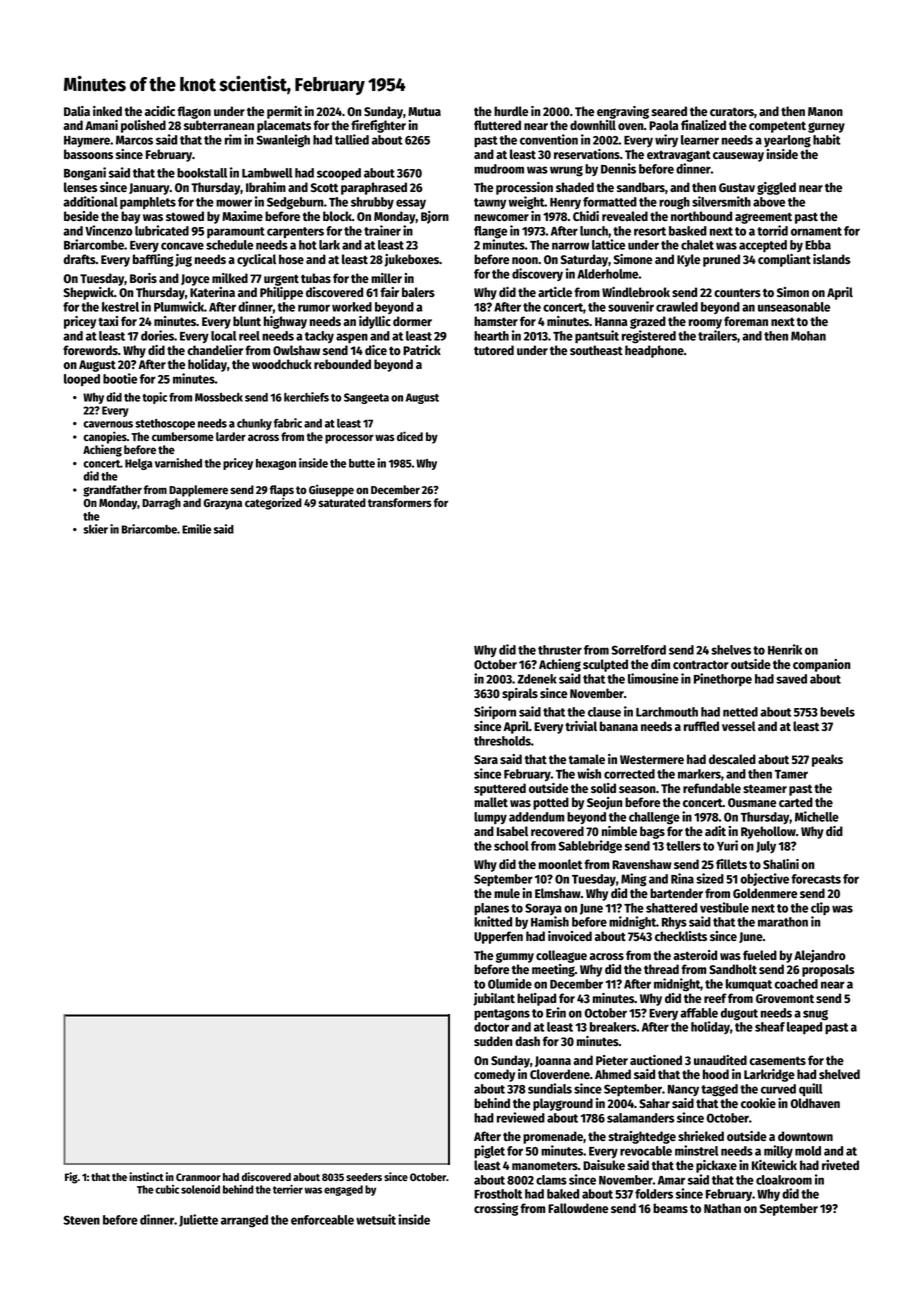 This screenshot has width=924, height=1314. Describe the element at coordinates (146, 1176) in the screenshot. I see `instinct` at that location.
